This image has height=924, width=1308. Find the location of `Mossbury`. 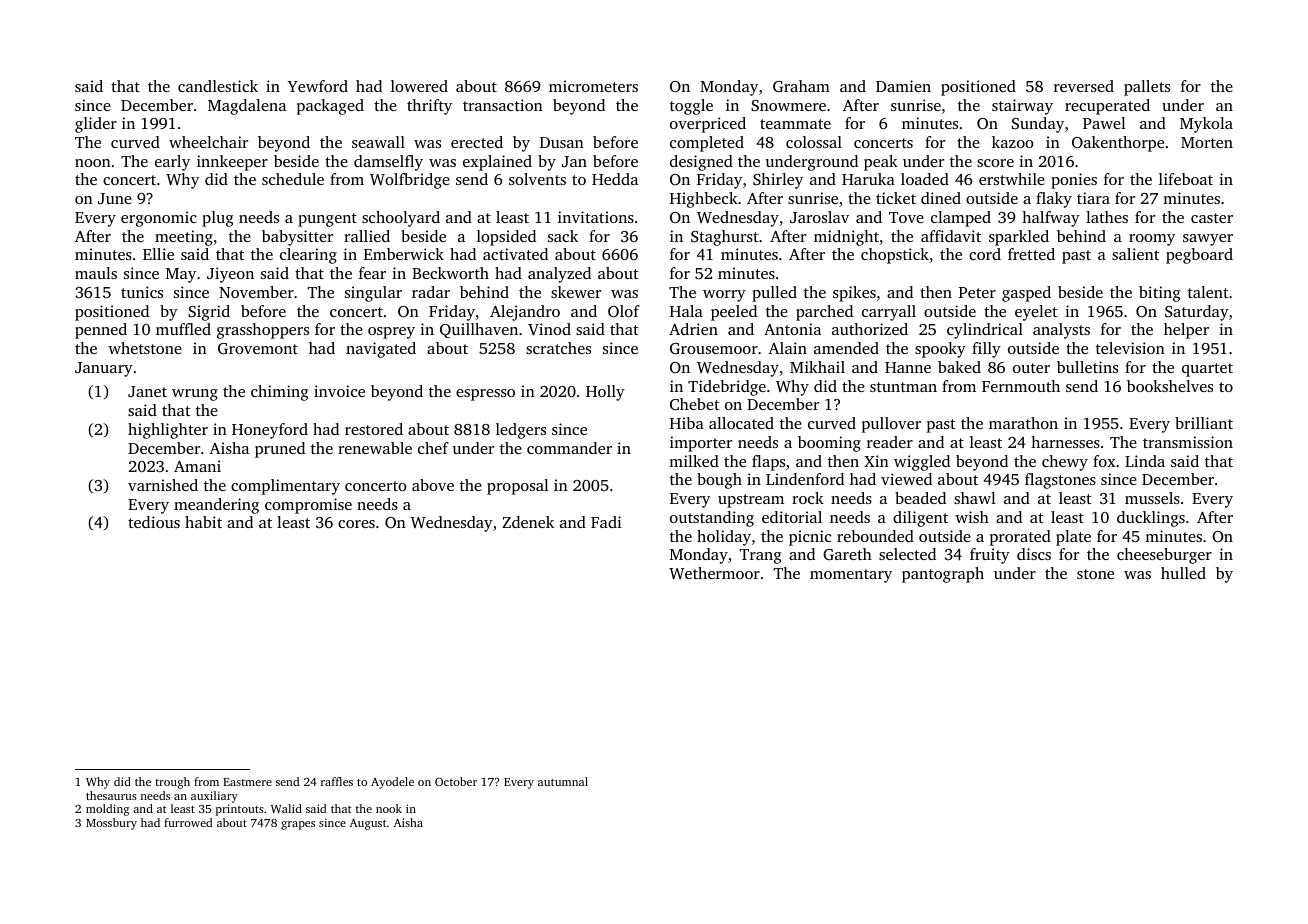

Mossbury is located at coordinates (111, 824).
